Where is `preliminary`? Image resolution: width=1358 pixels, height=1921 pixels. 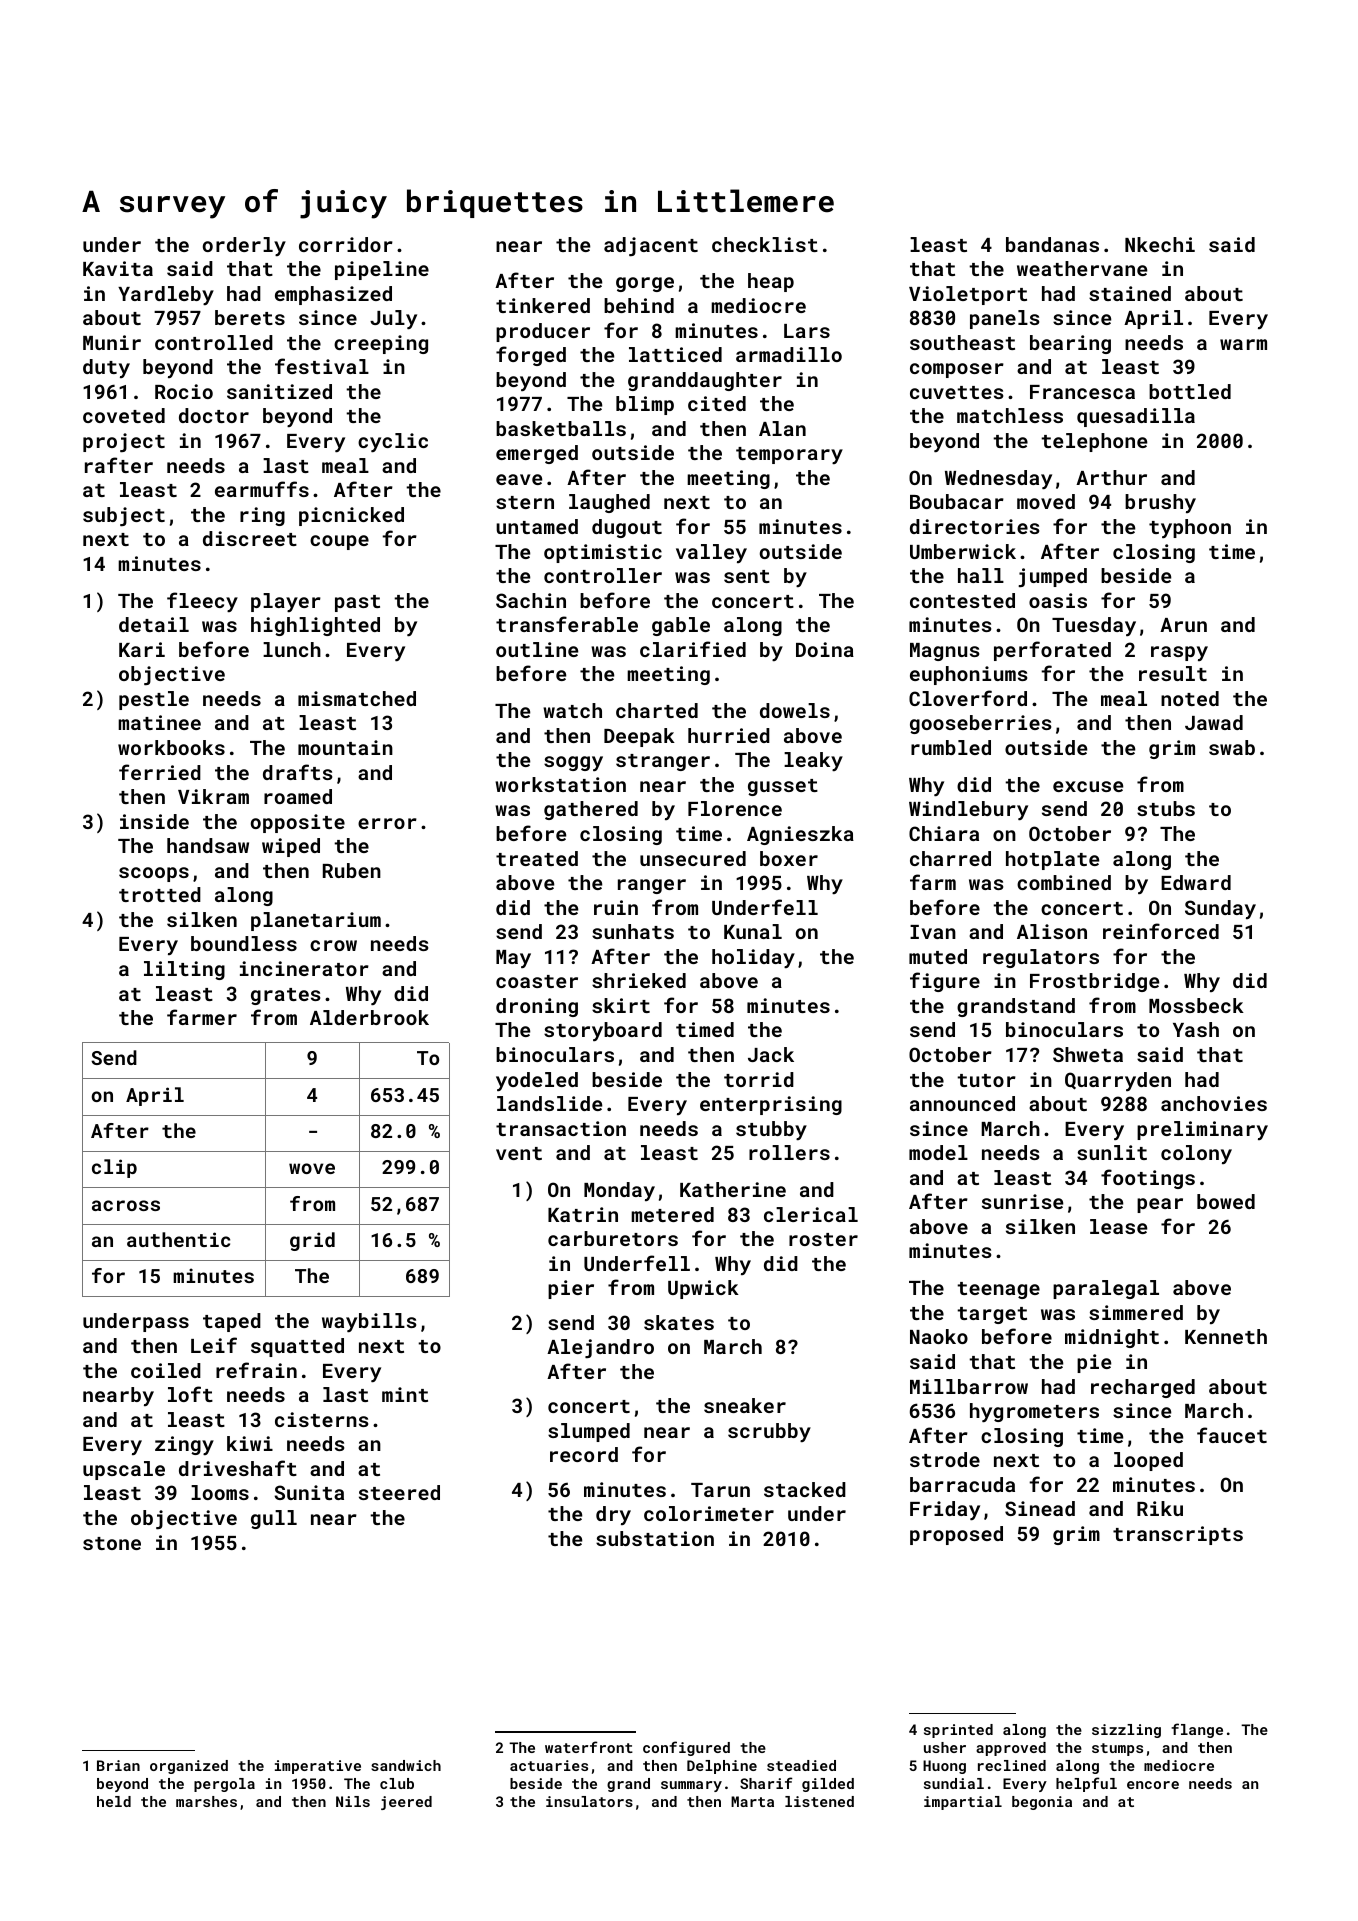
preliminary is located at coordinates (1202, 1130).
